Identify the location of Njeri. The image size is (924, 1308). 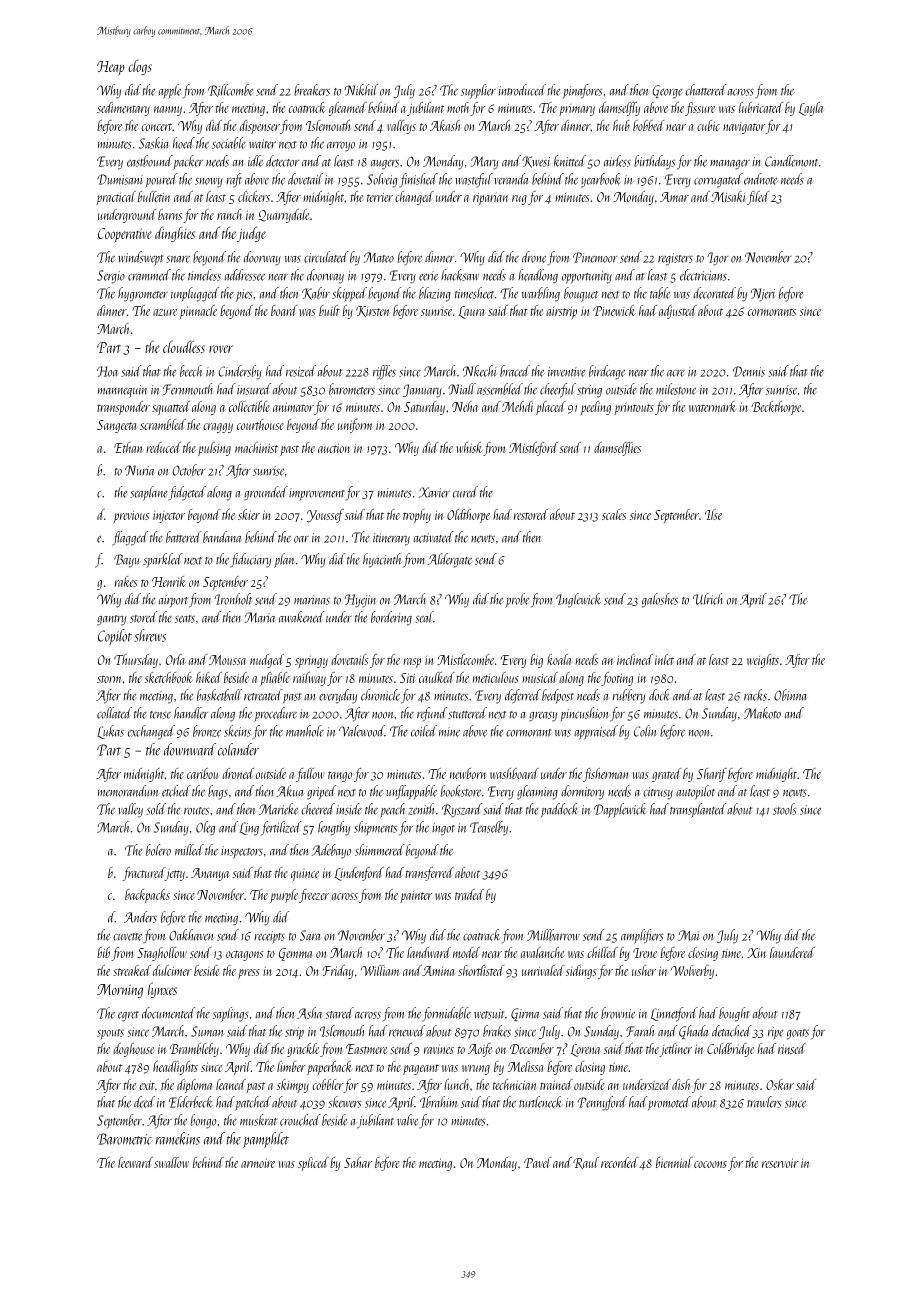
(763, 294).
